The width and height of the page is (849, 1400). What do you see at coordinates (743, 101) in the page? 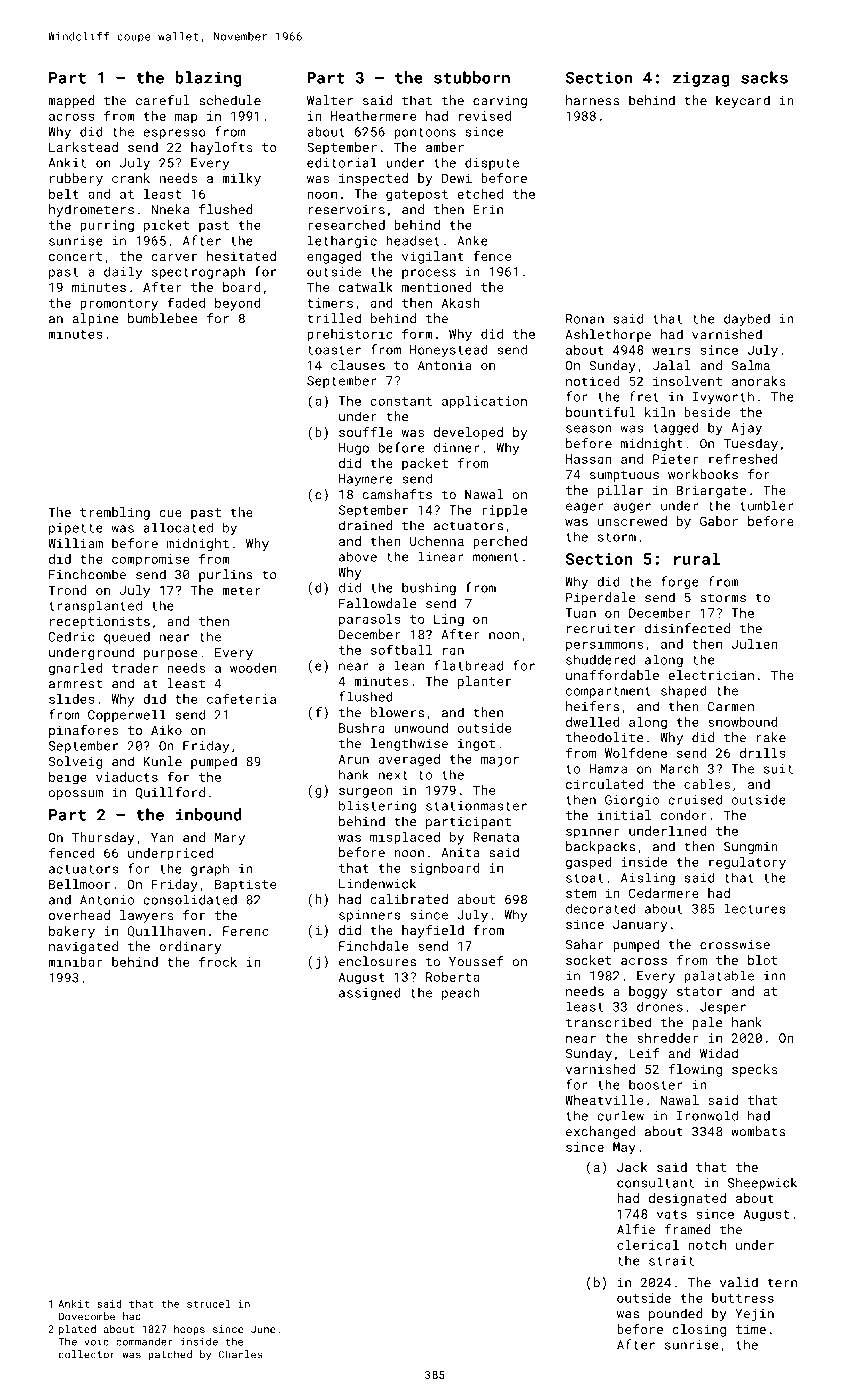
I see `keycard` at bounding box center [743, 101].
